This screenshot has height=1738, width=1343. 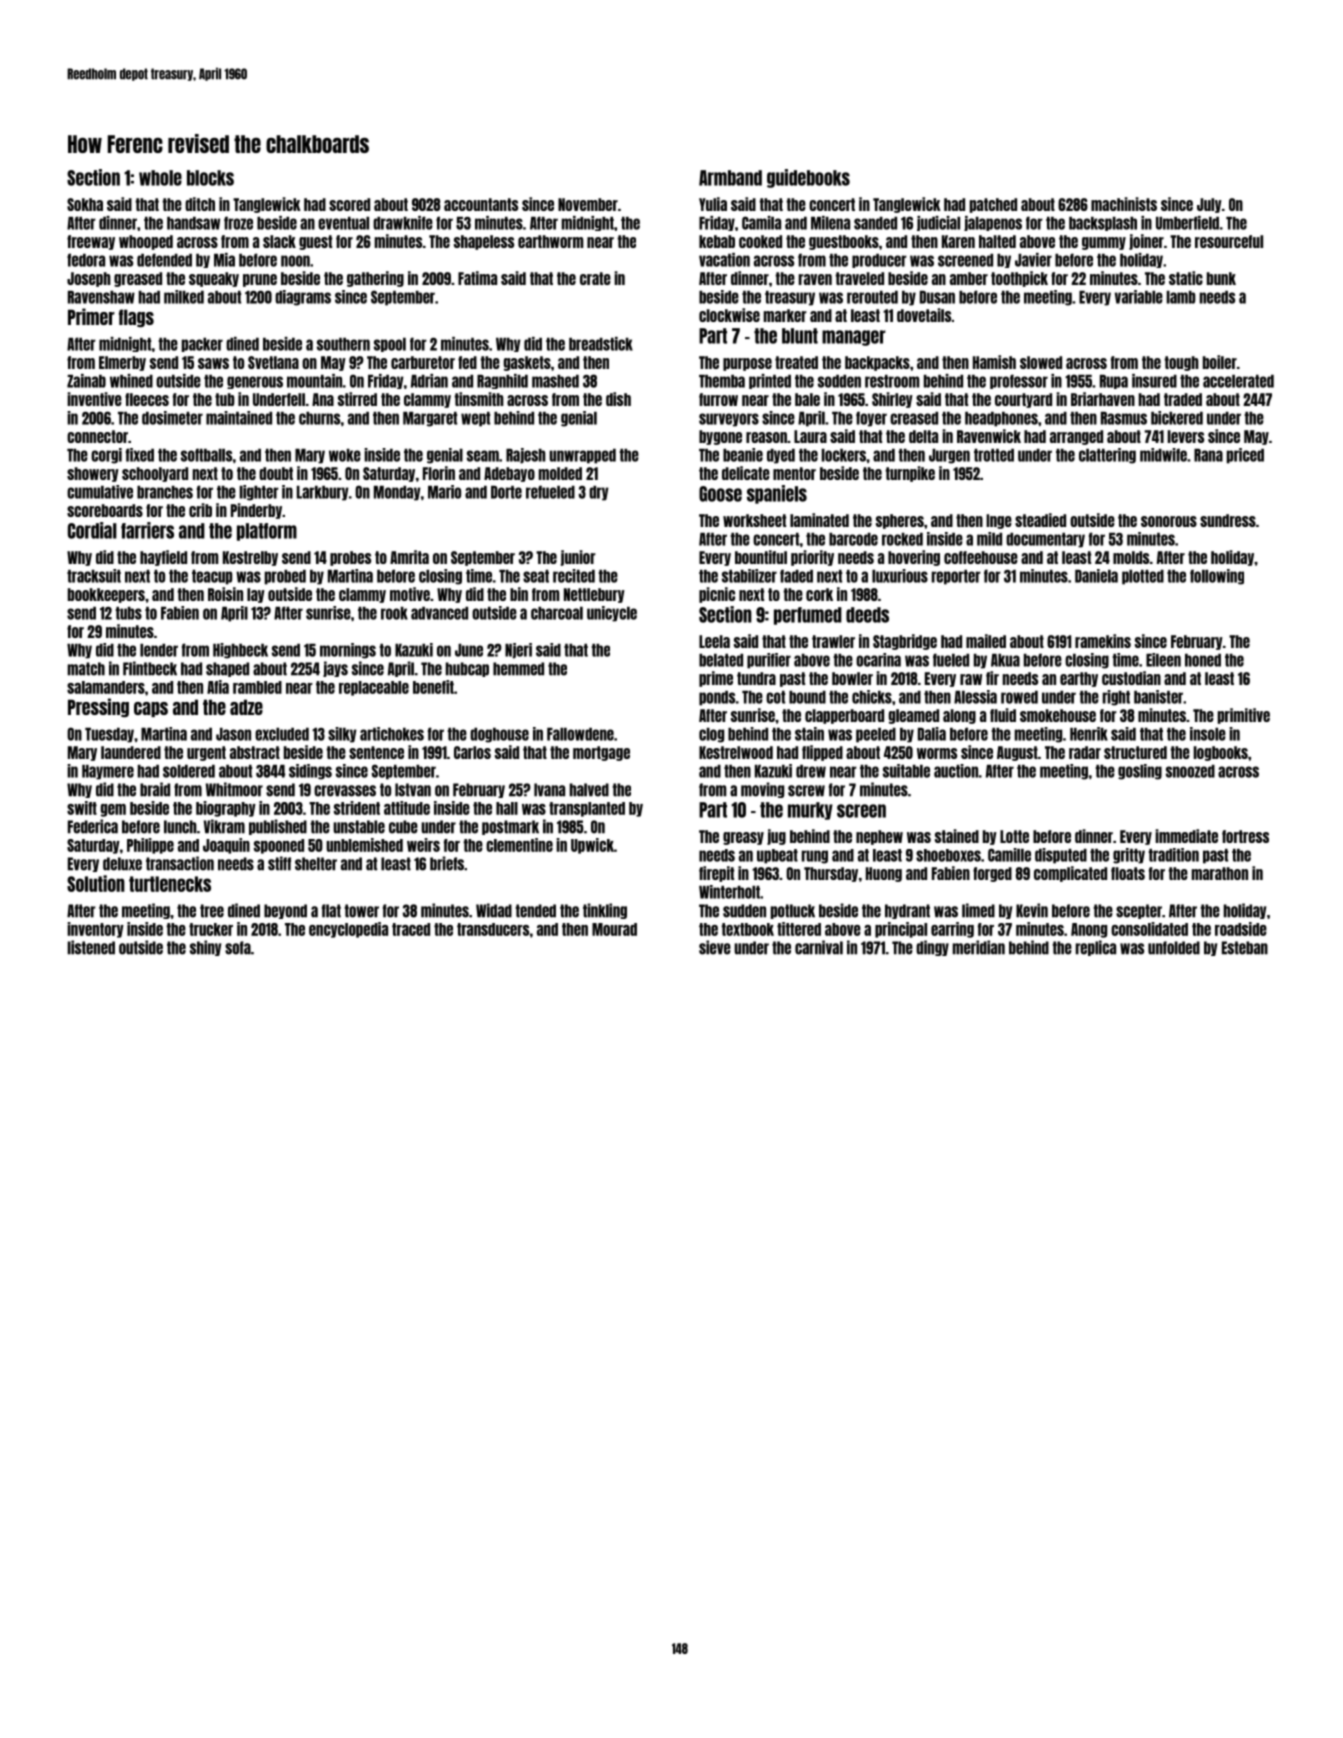 I want to click on listened, so click(x=91, y=947).
